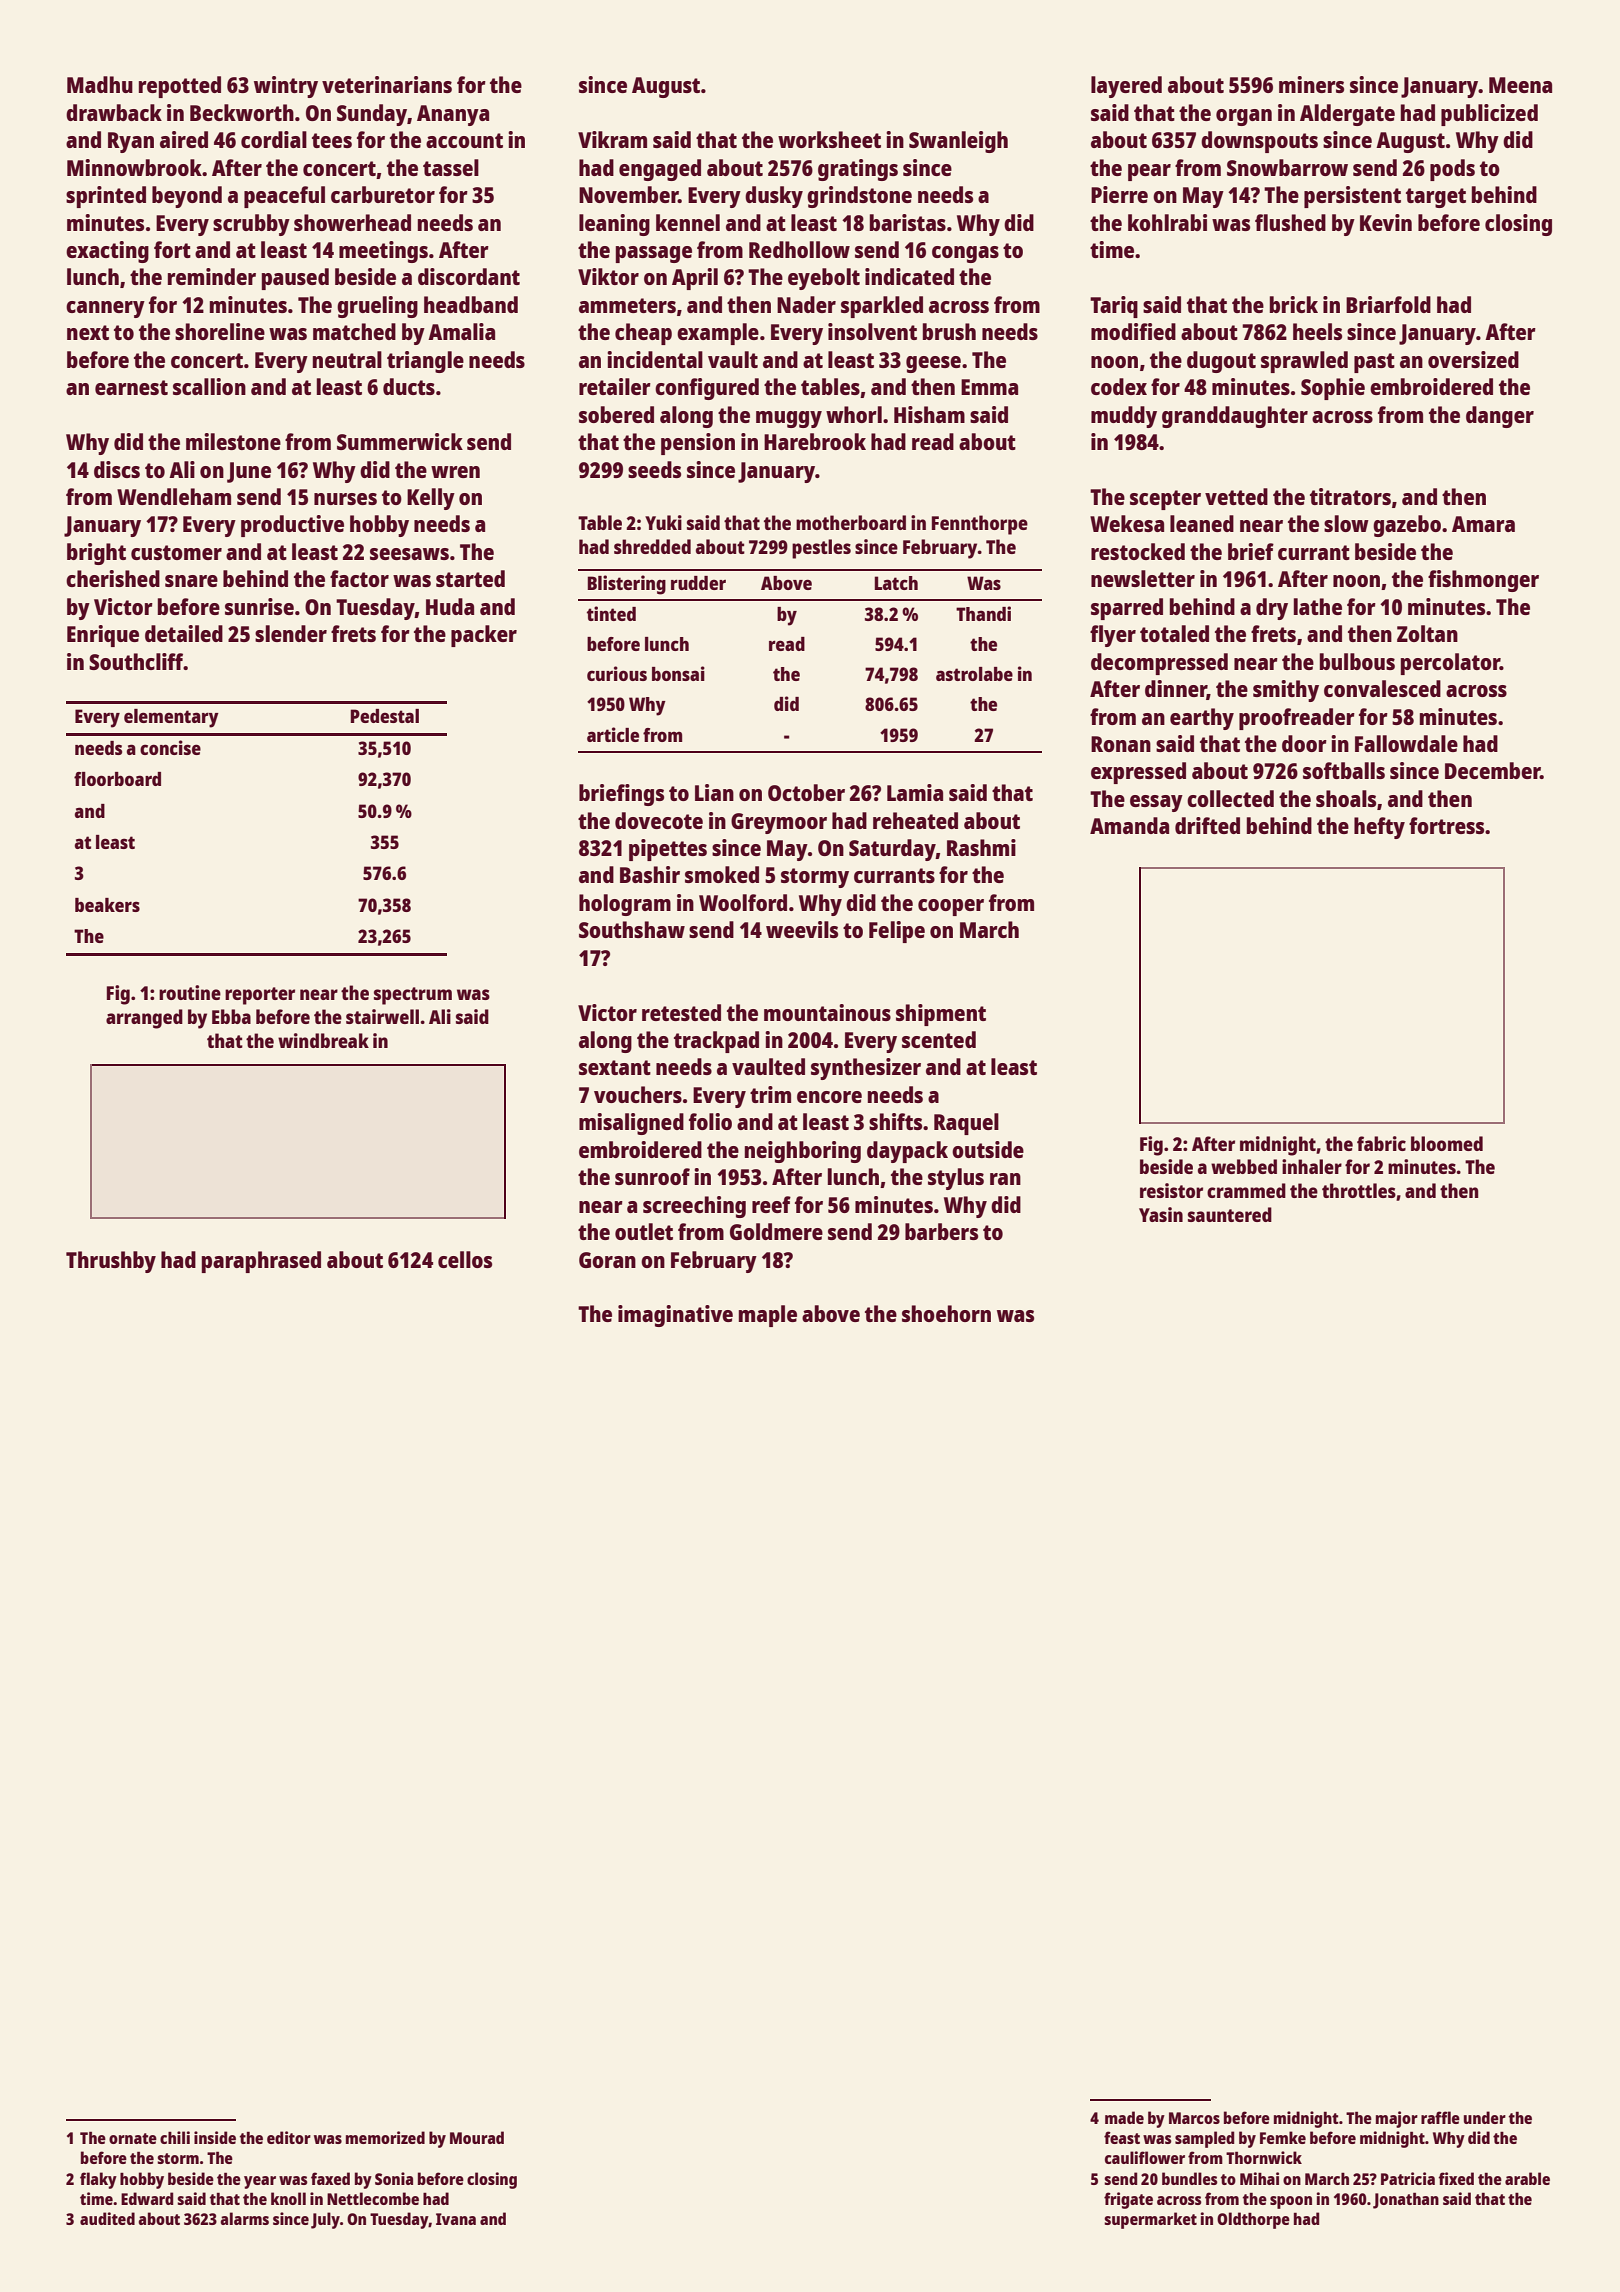  Describe the element at coordinates (477, 2137) in the image. I see `Mourad` at that location.
